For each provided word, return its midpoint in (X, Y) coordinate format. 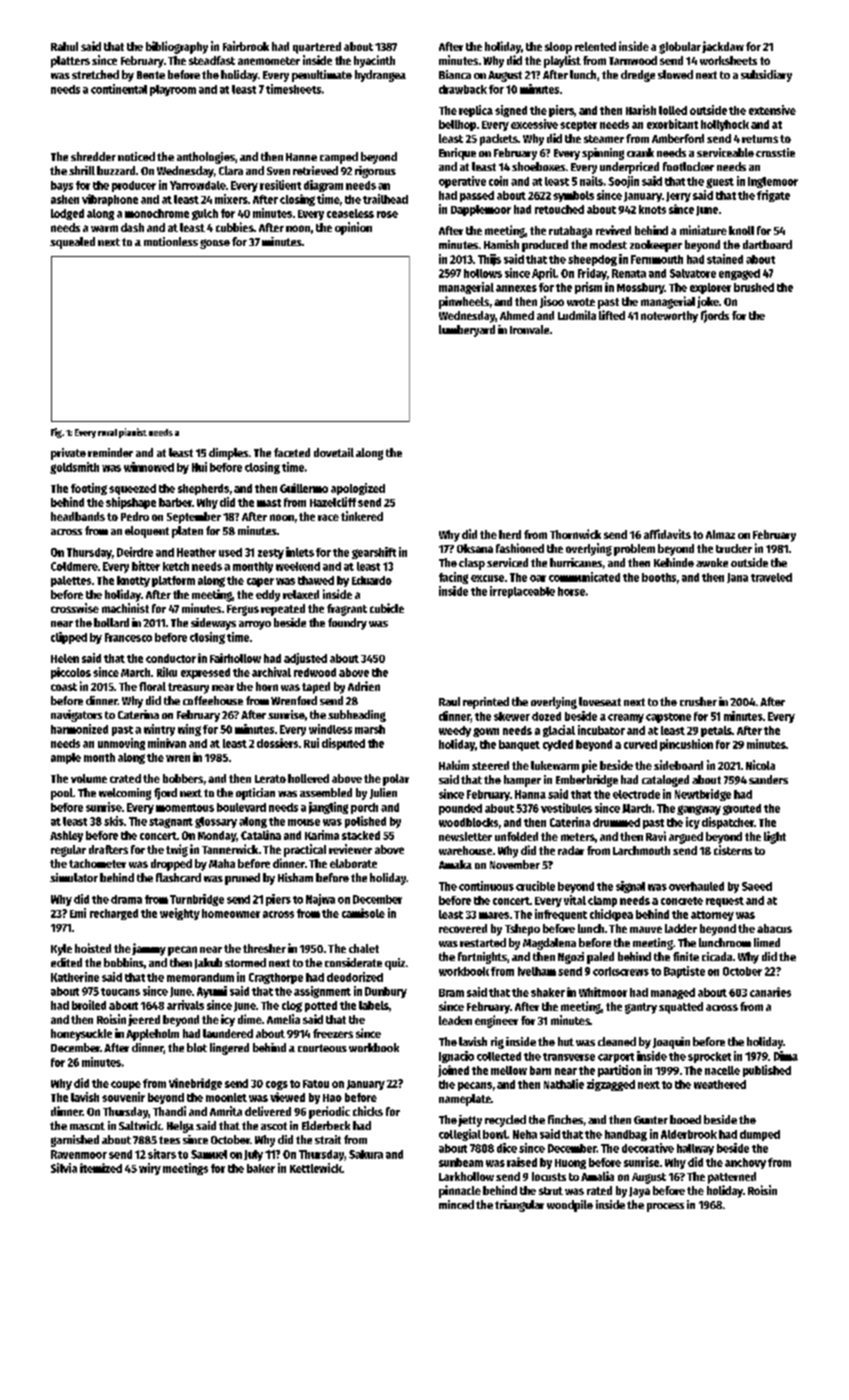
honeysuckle (81, 1035)
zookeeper (656, 246)
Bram (451, 993)
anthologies (206, 158)
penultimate (322, 76)
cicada (717, 956)
